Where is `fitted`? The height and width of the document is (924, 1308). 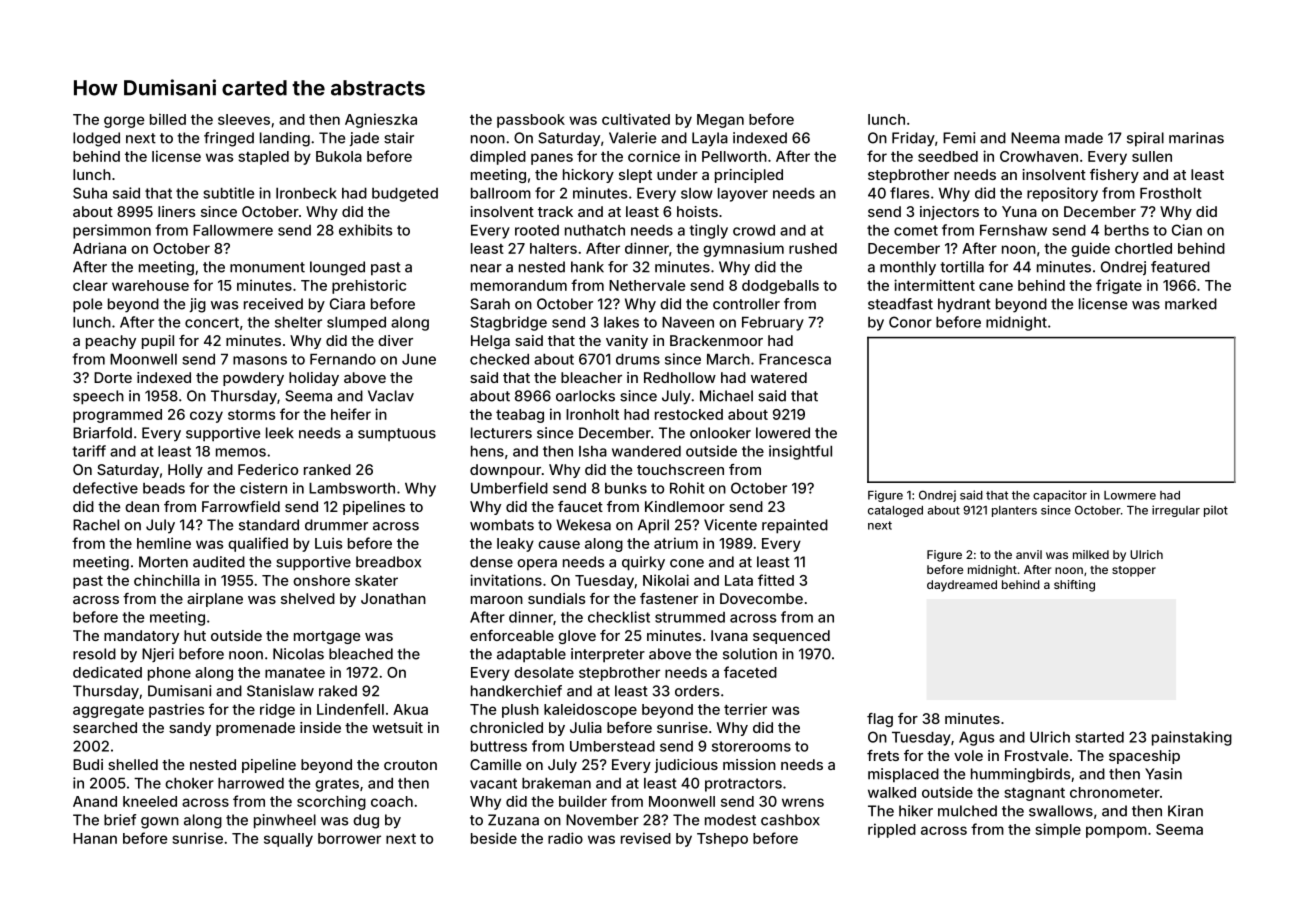
fitted is located at coordinates (776, 580).
